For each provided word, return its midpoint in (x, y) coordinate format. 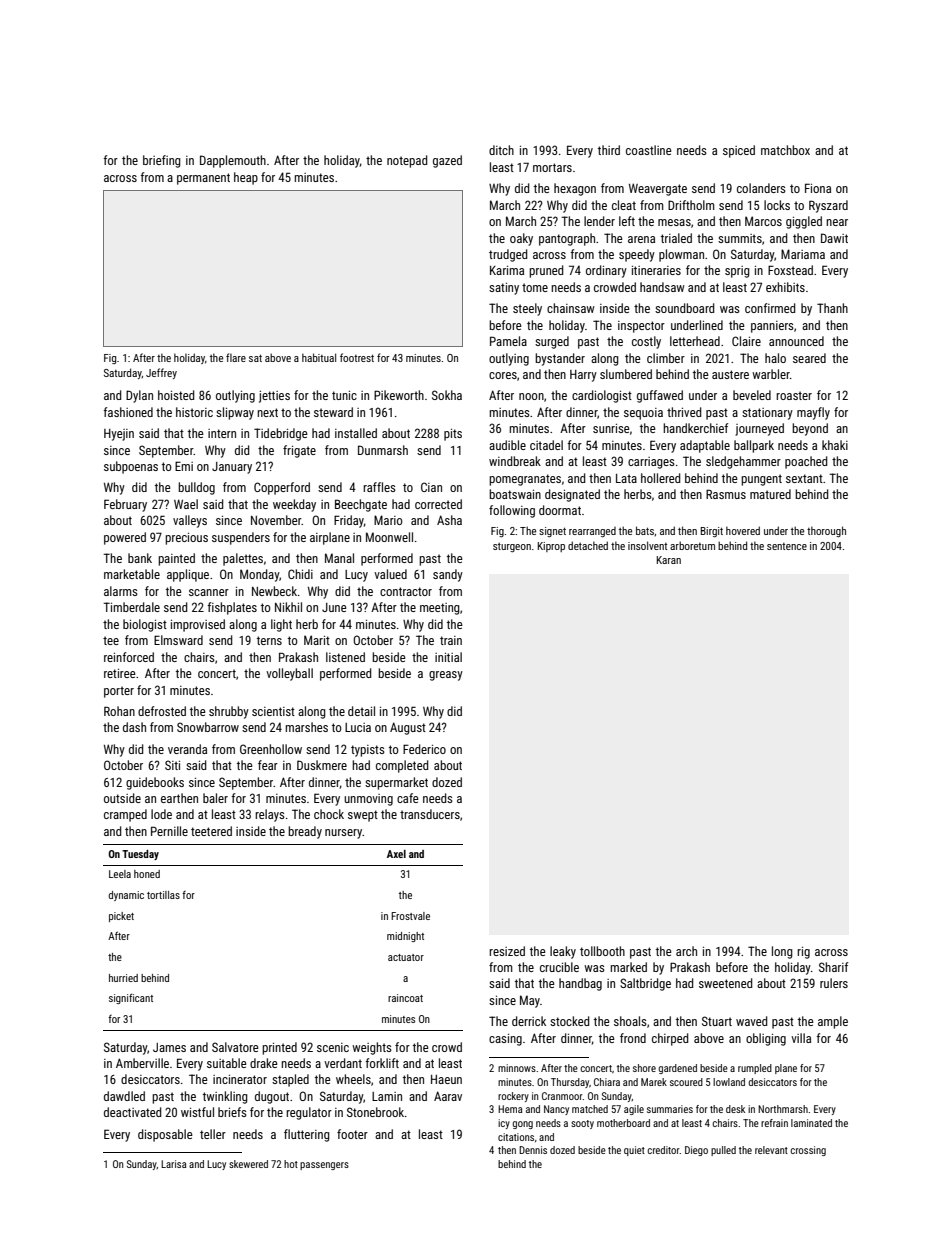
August (408, 728)
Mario (388, 520)
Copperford (282, 488)
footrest (357, 357)
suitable (227, 1063)
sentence (787, 546)
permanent (203, 179)
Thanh (832, 308)
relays (270, 815)
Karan (669, 560)
